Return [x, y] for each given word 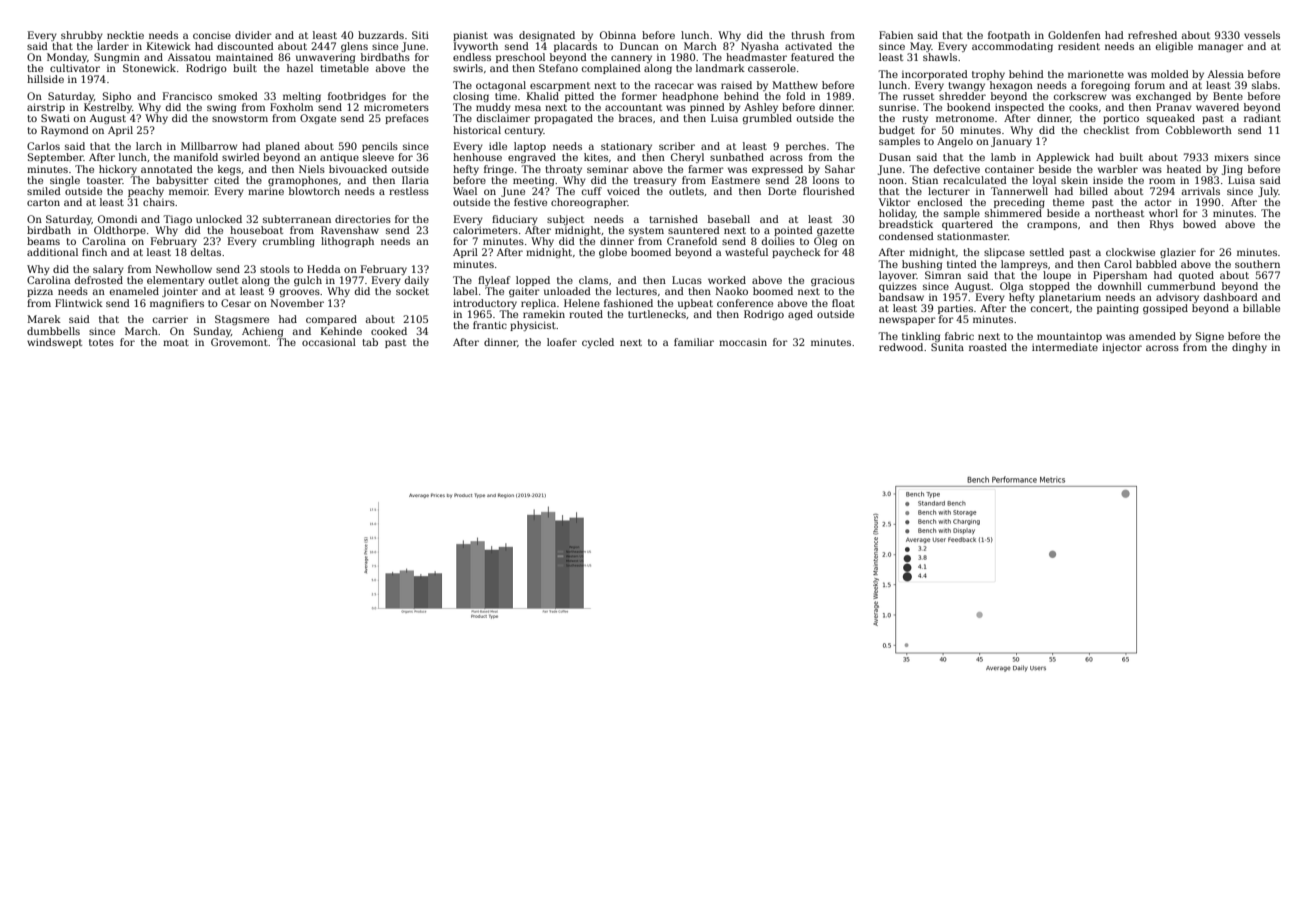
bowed [1199, 224]
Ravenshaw [350, 230]
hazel [300, 68]
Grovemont [239, 342]
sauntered [694, 230]
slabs [1264, 85]
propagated [563, 119]
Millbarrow [209, 146]
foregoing [1105, 86]
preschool [520, 58]
